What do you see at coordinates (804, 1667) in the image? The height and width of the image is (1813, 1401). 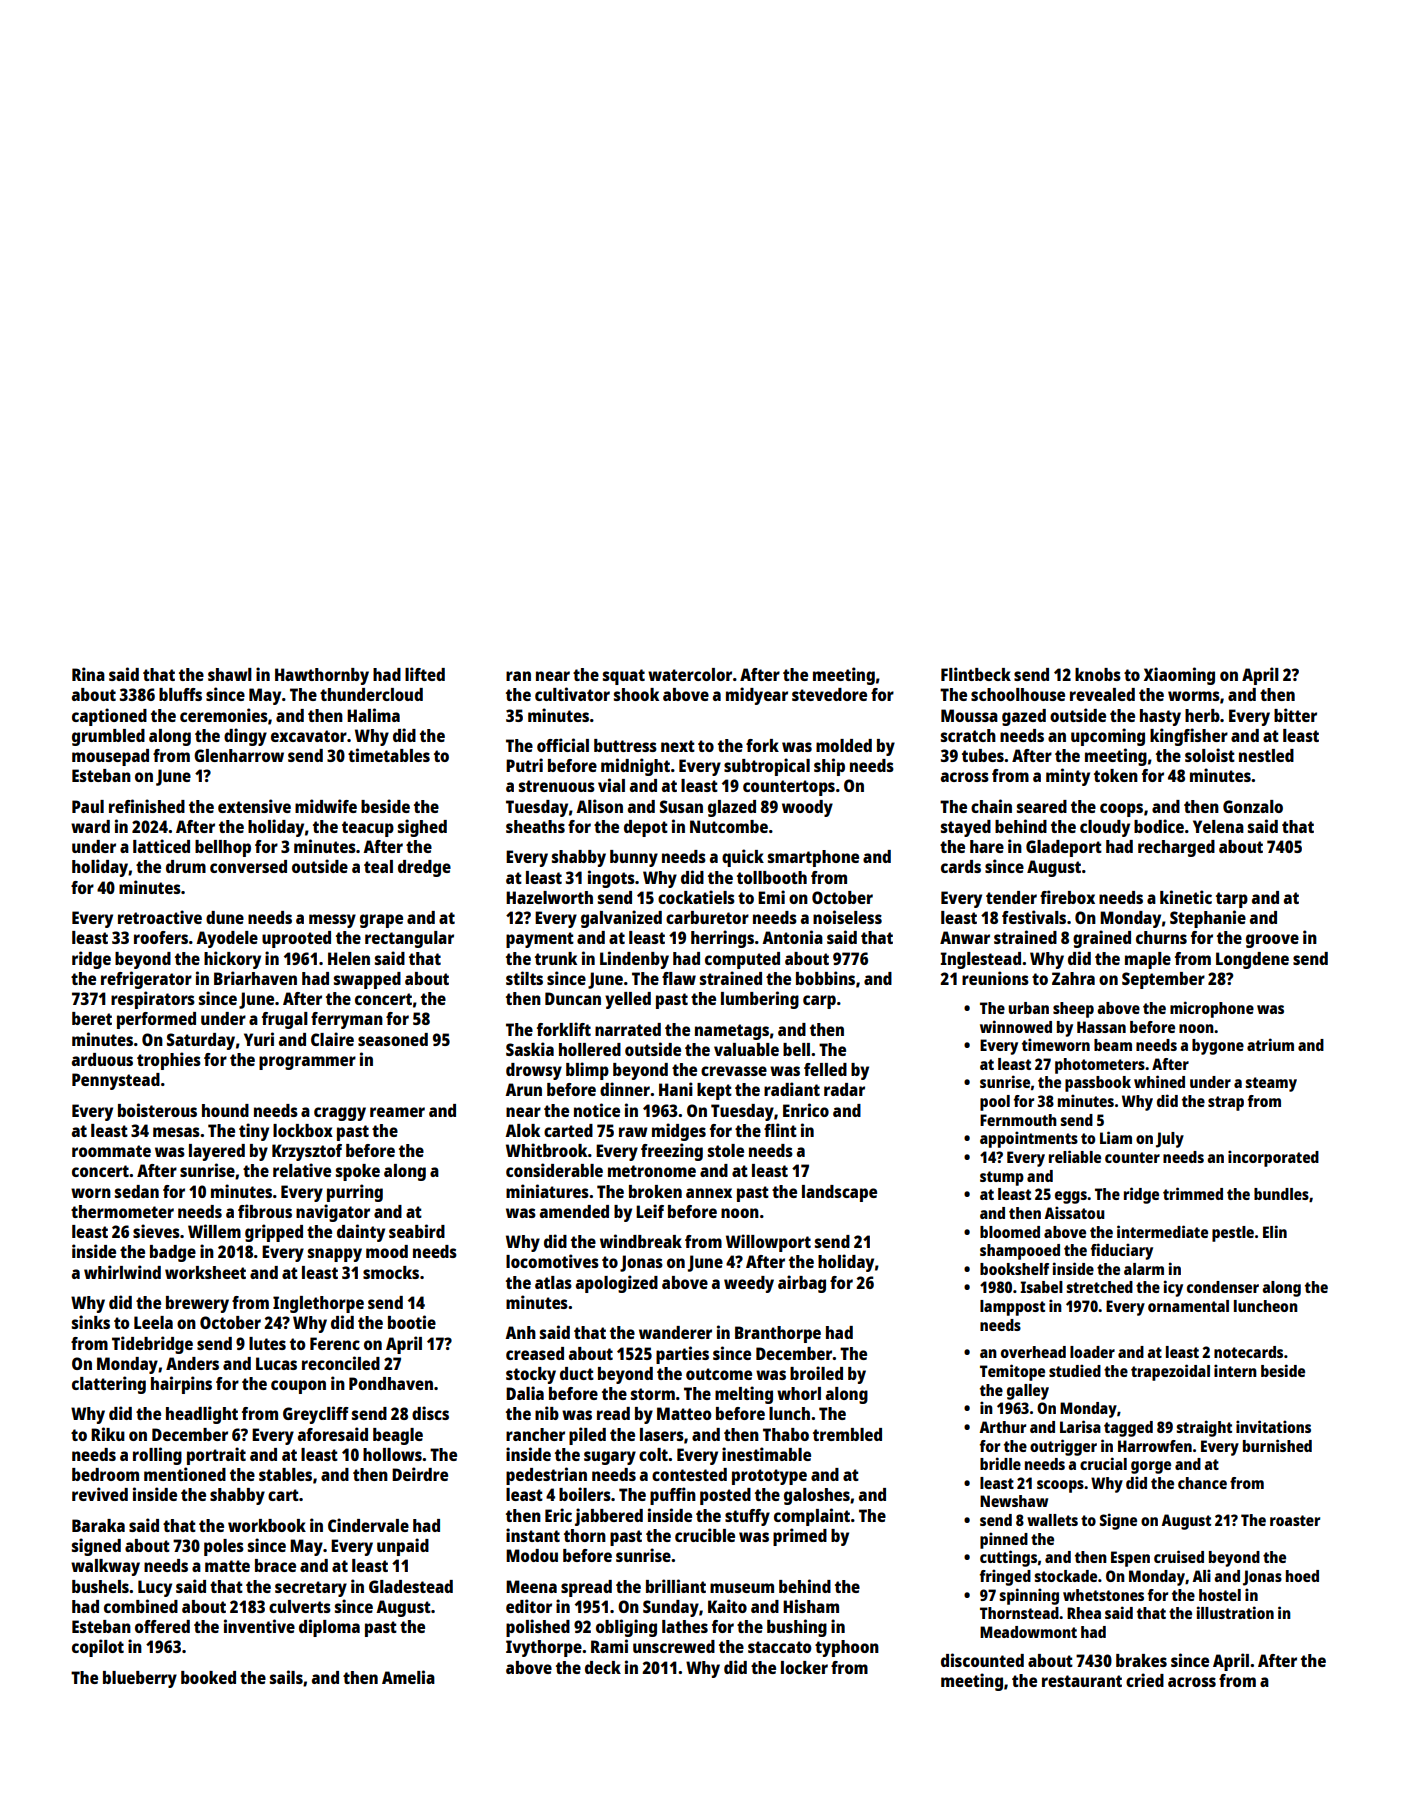 I see `locker` at bounding box center [804, 1667].
